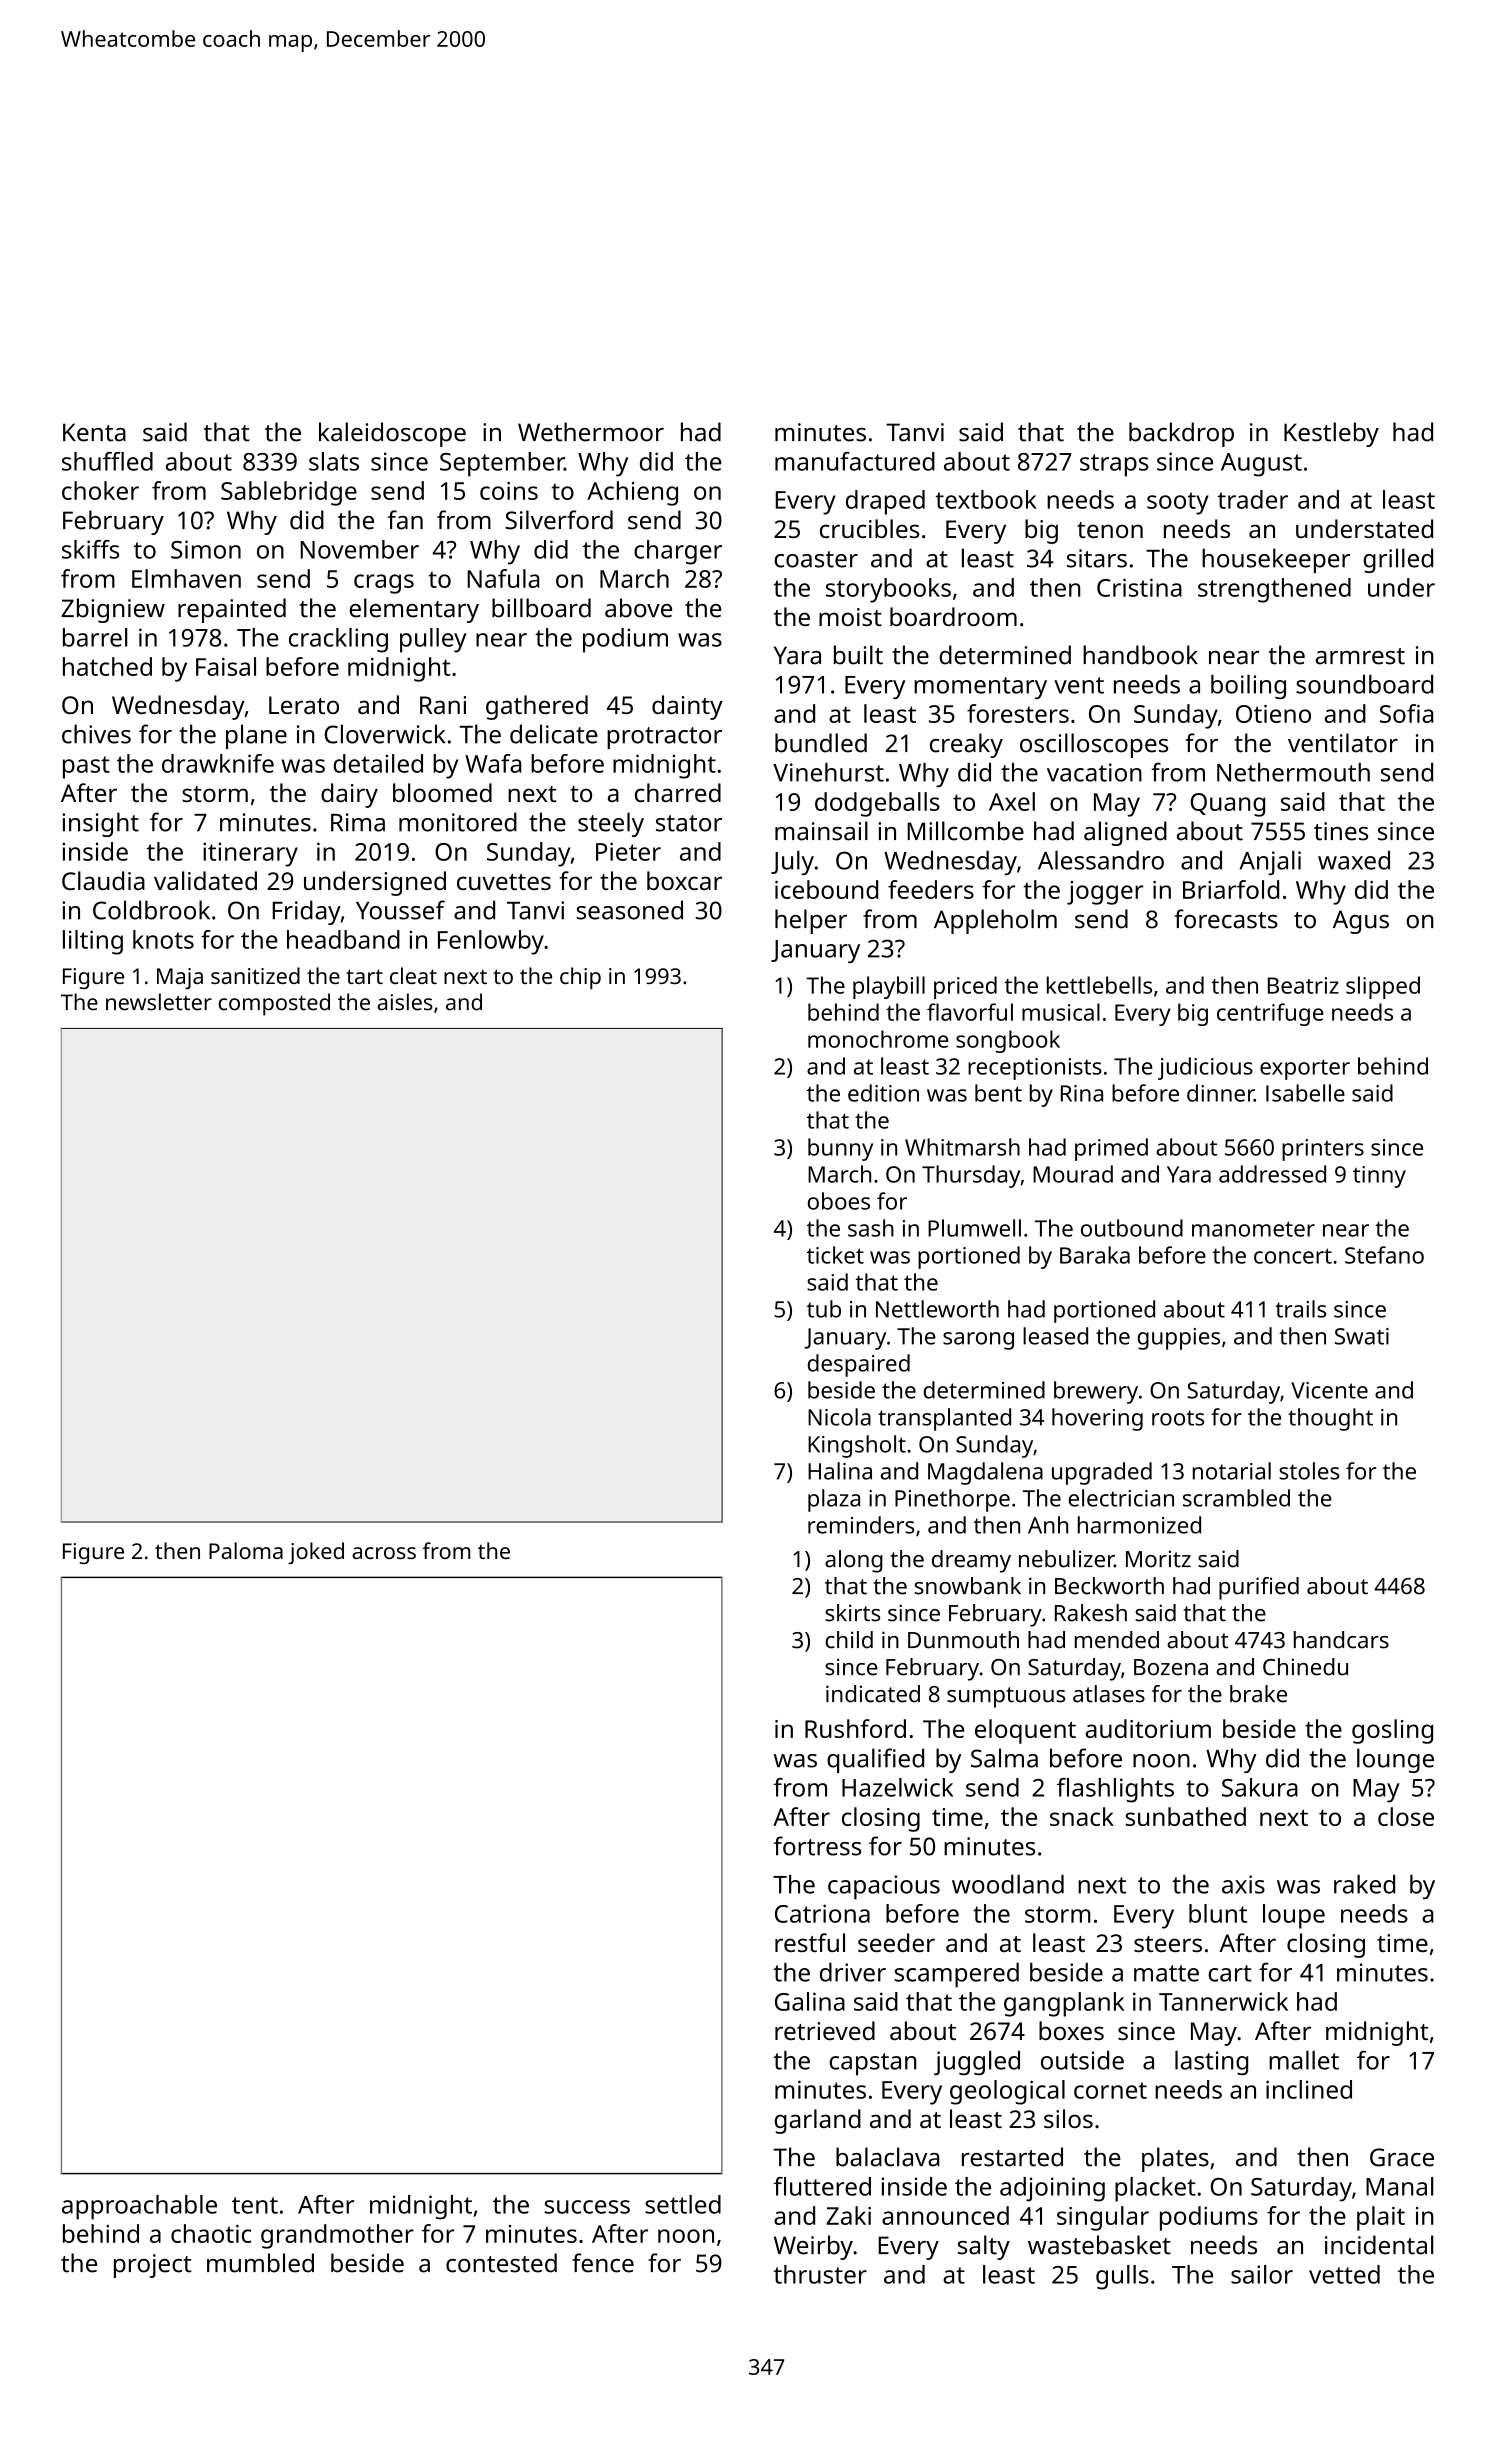 The image size is (1496, 2464). I want to click on approachable, so click(139, 2207).
